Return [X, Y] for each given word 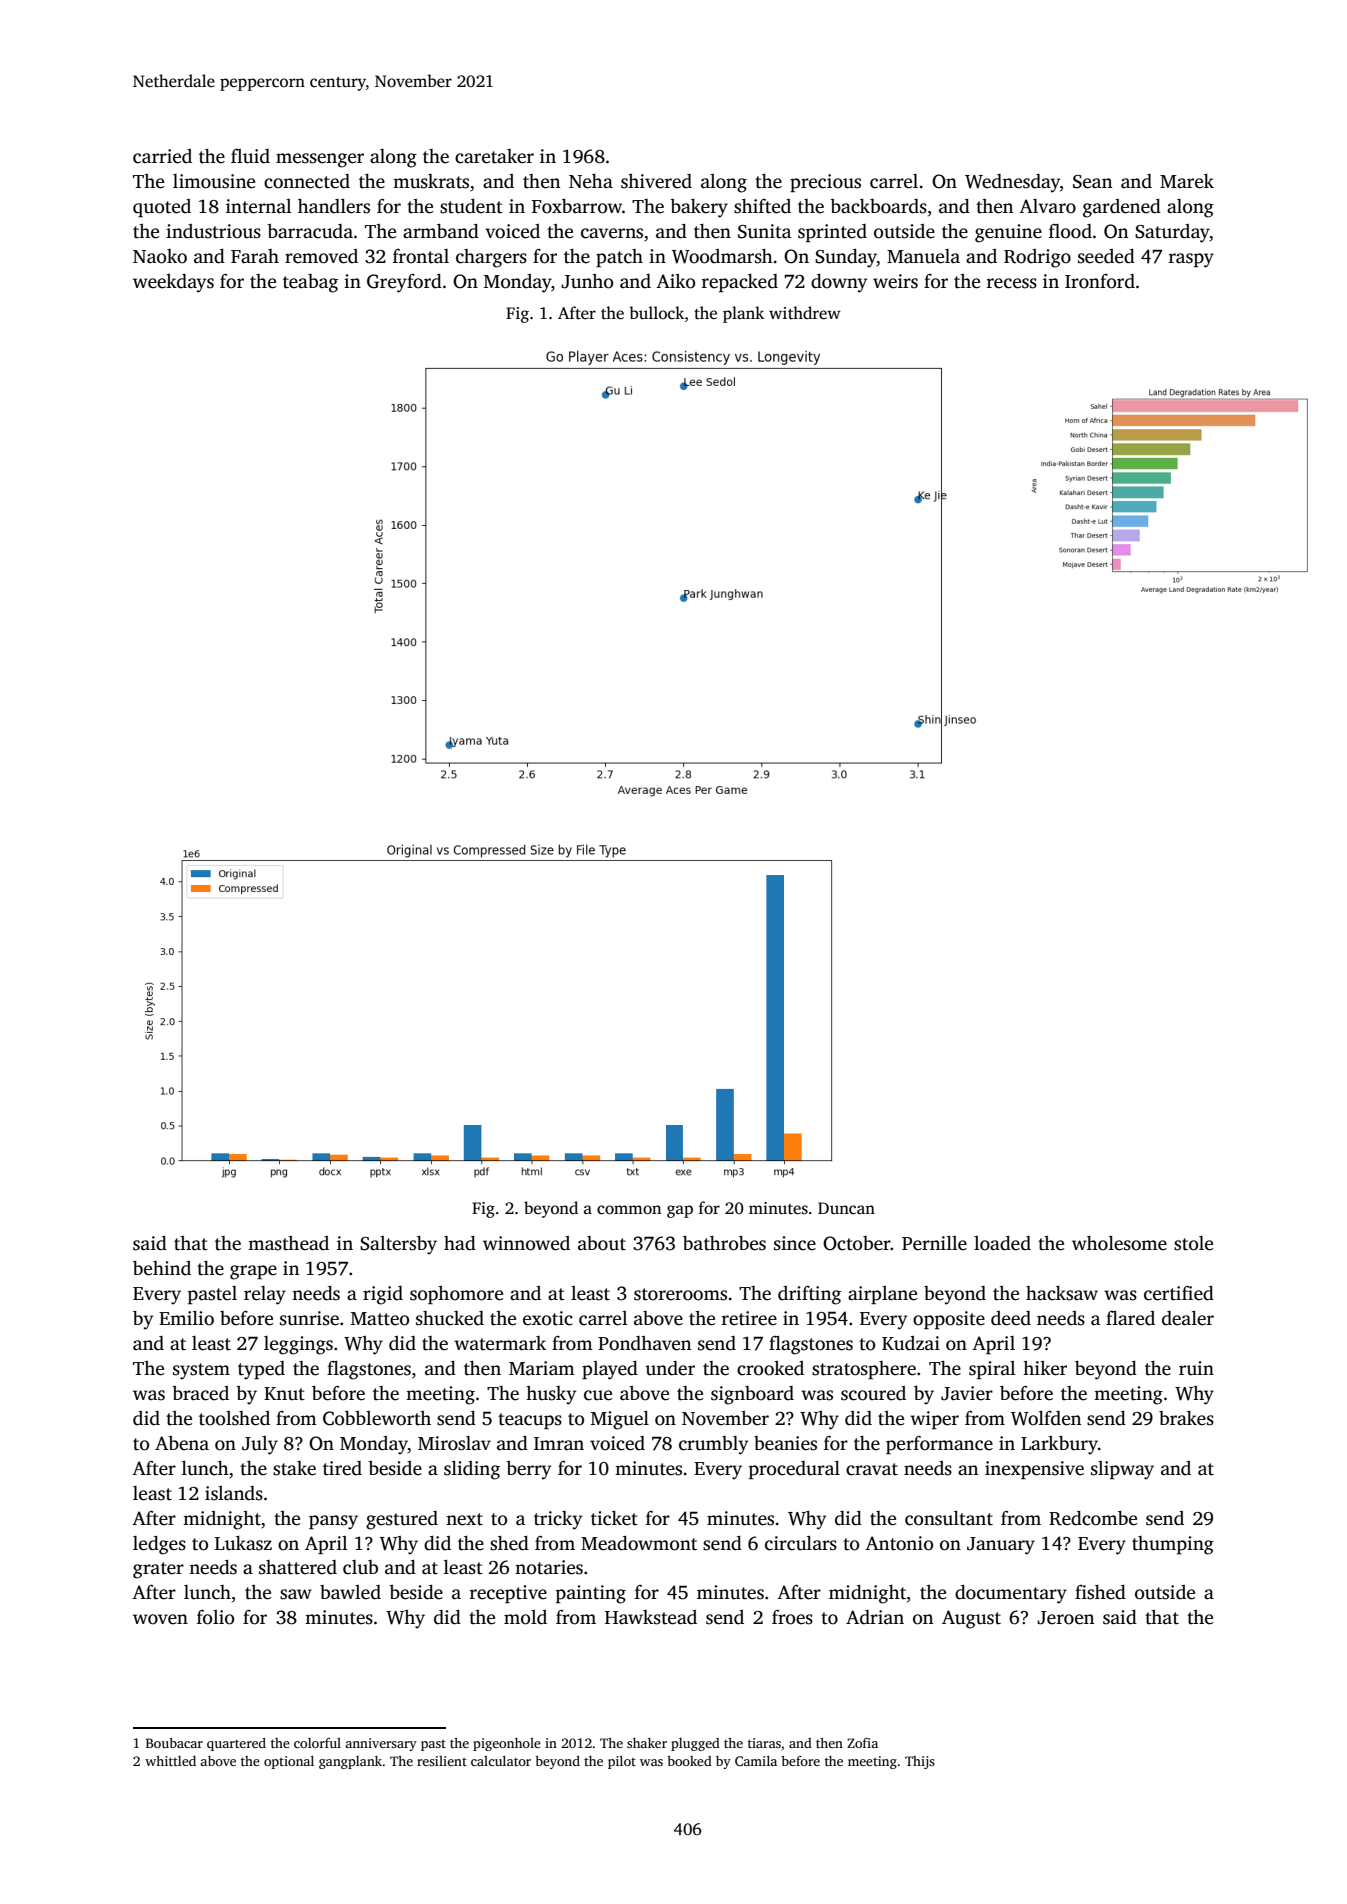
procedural [794, 1470]
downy [839, 283]
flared [1130, 1318]
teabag [310, 283]
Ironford [1100, 281]
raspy [1191, 260]
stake [294, 1468]
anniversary [381, 1744]
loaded [1002, 1243]
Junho [587, 281]
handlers [334, 206]
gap [680, 1211]
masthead [288, 1243]
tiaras [764, 1743]
